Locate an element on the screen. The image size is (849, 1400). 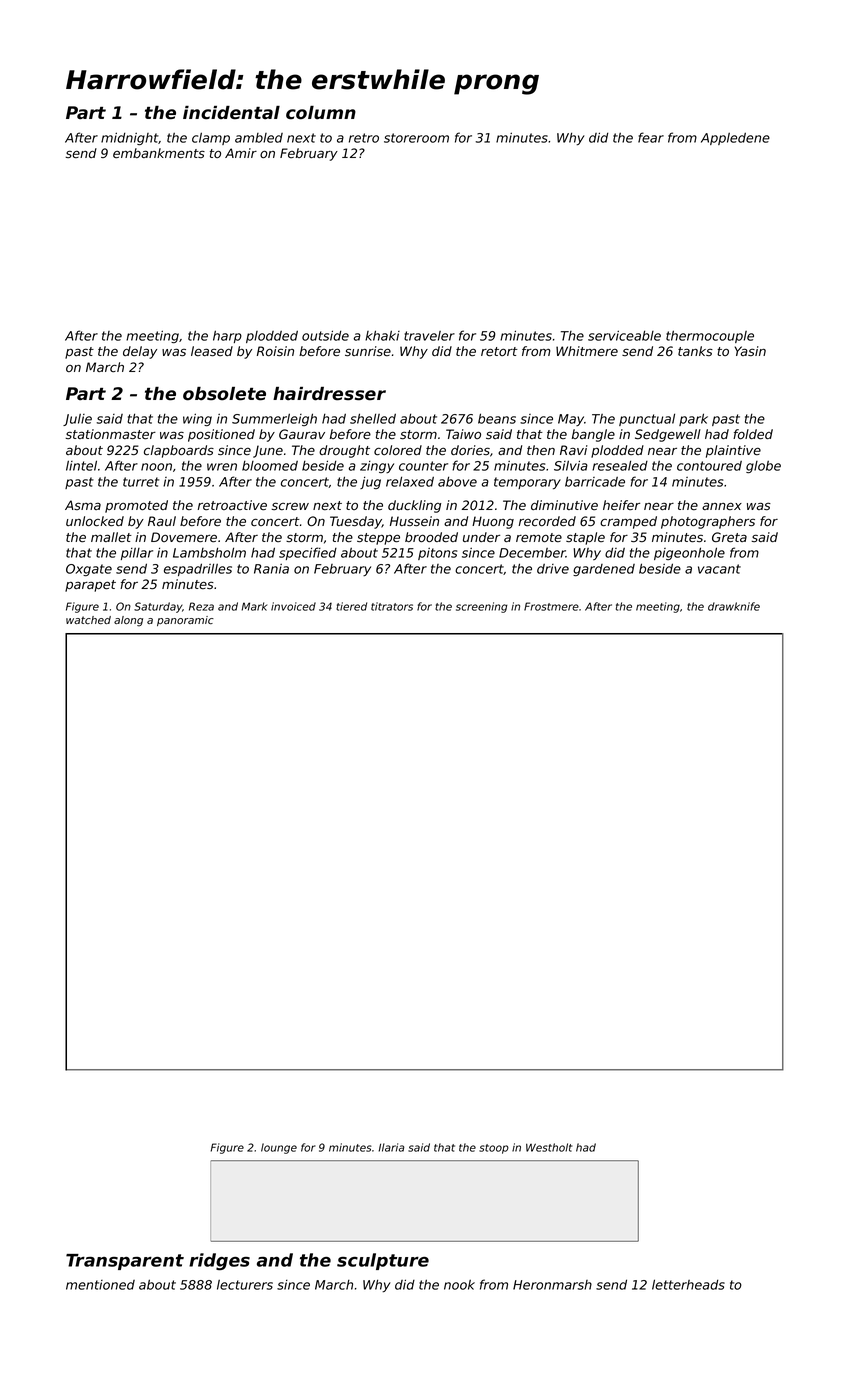
ridges is located at coordinates (219, 1262).
